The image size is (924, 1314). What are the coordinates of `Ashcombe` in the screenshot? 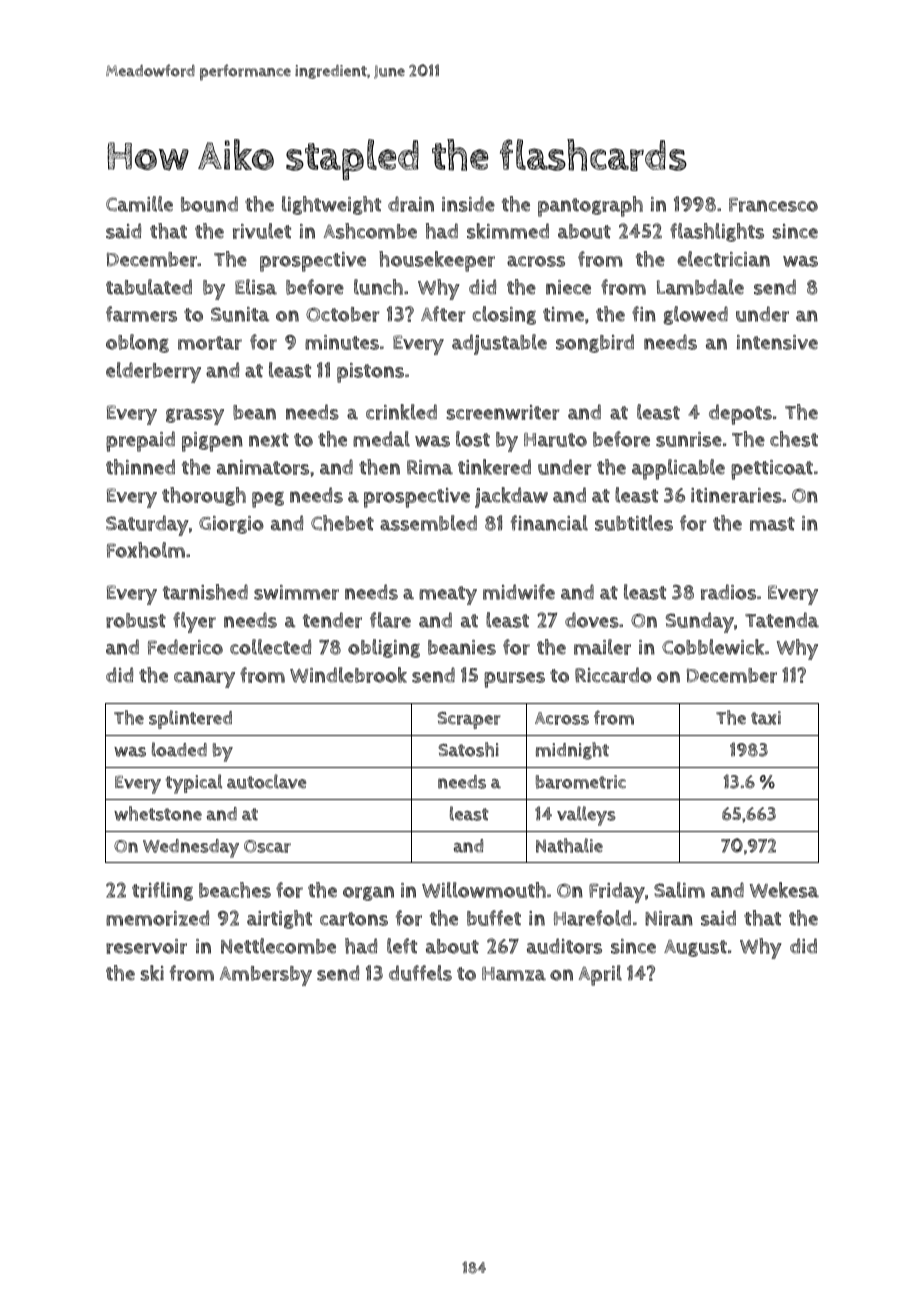 It's located at (370, 231).
